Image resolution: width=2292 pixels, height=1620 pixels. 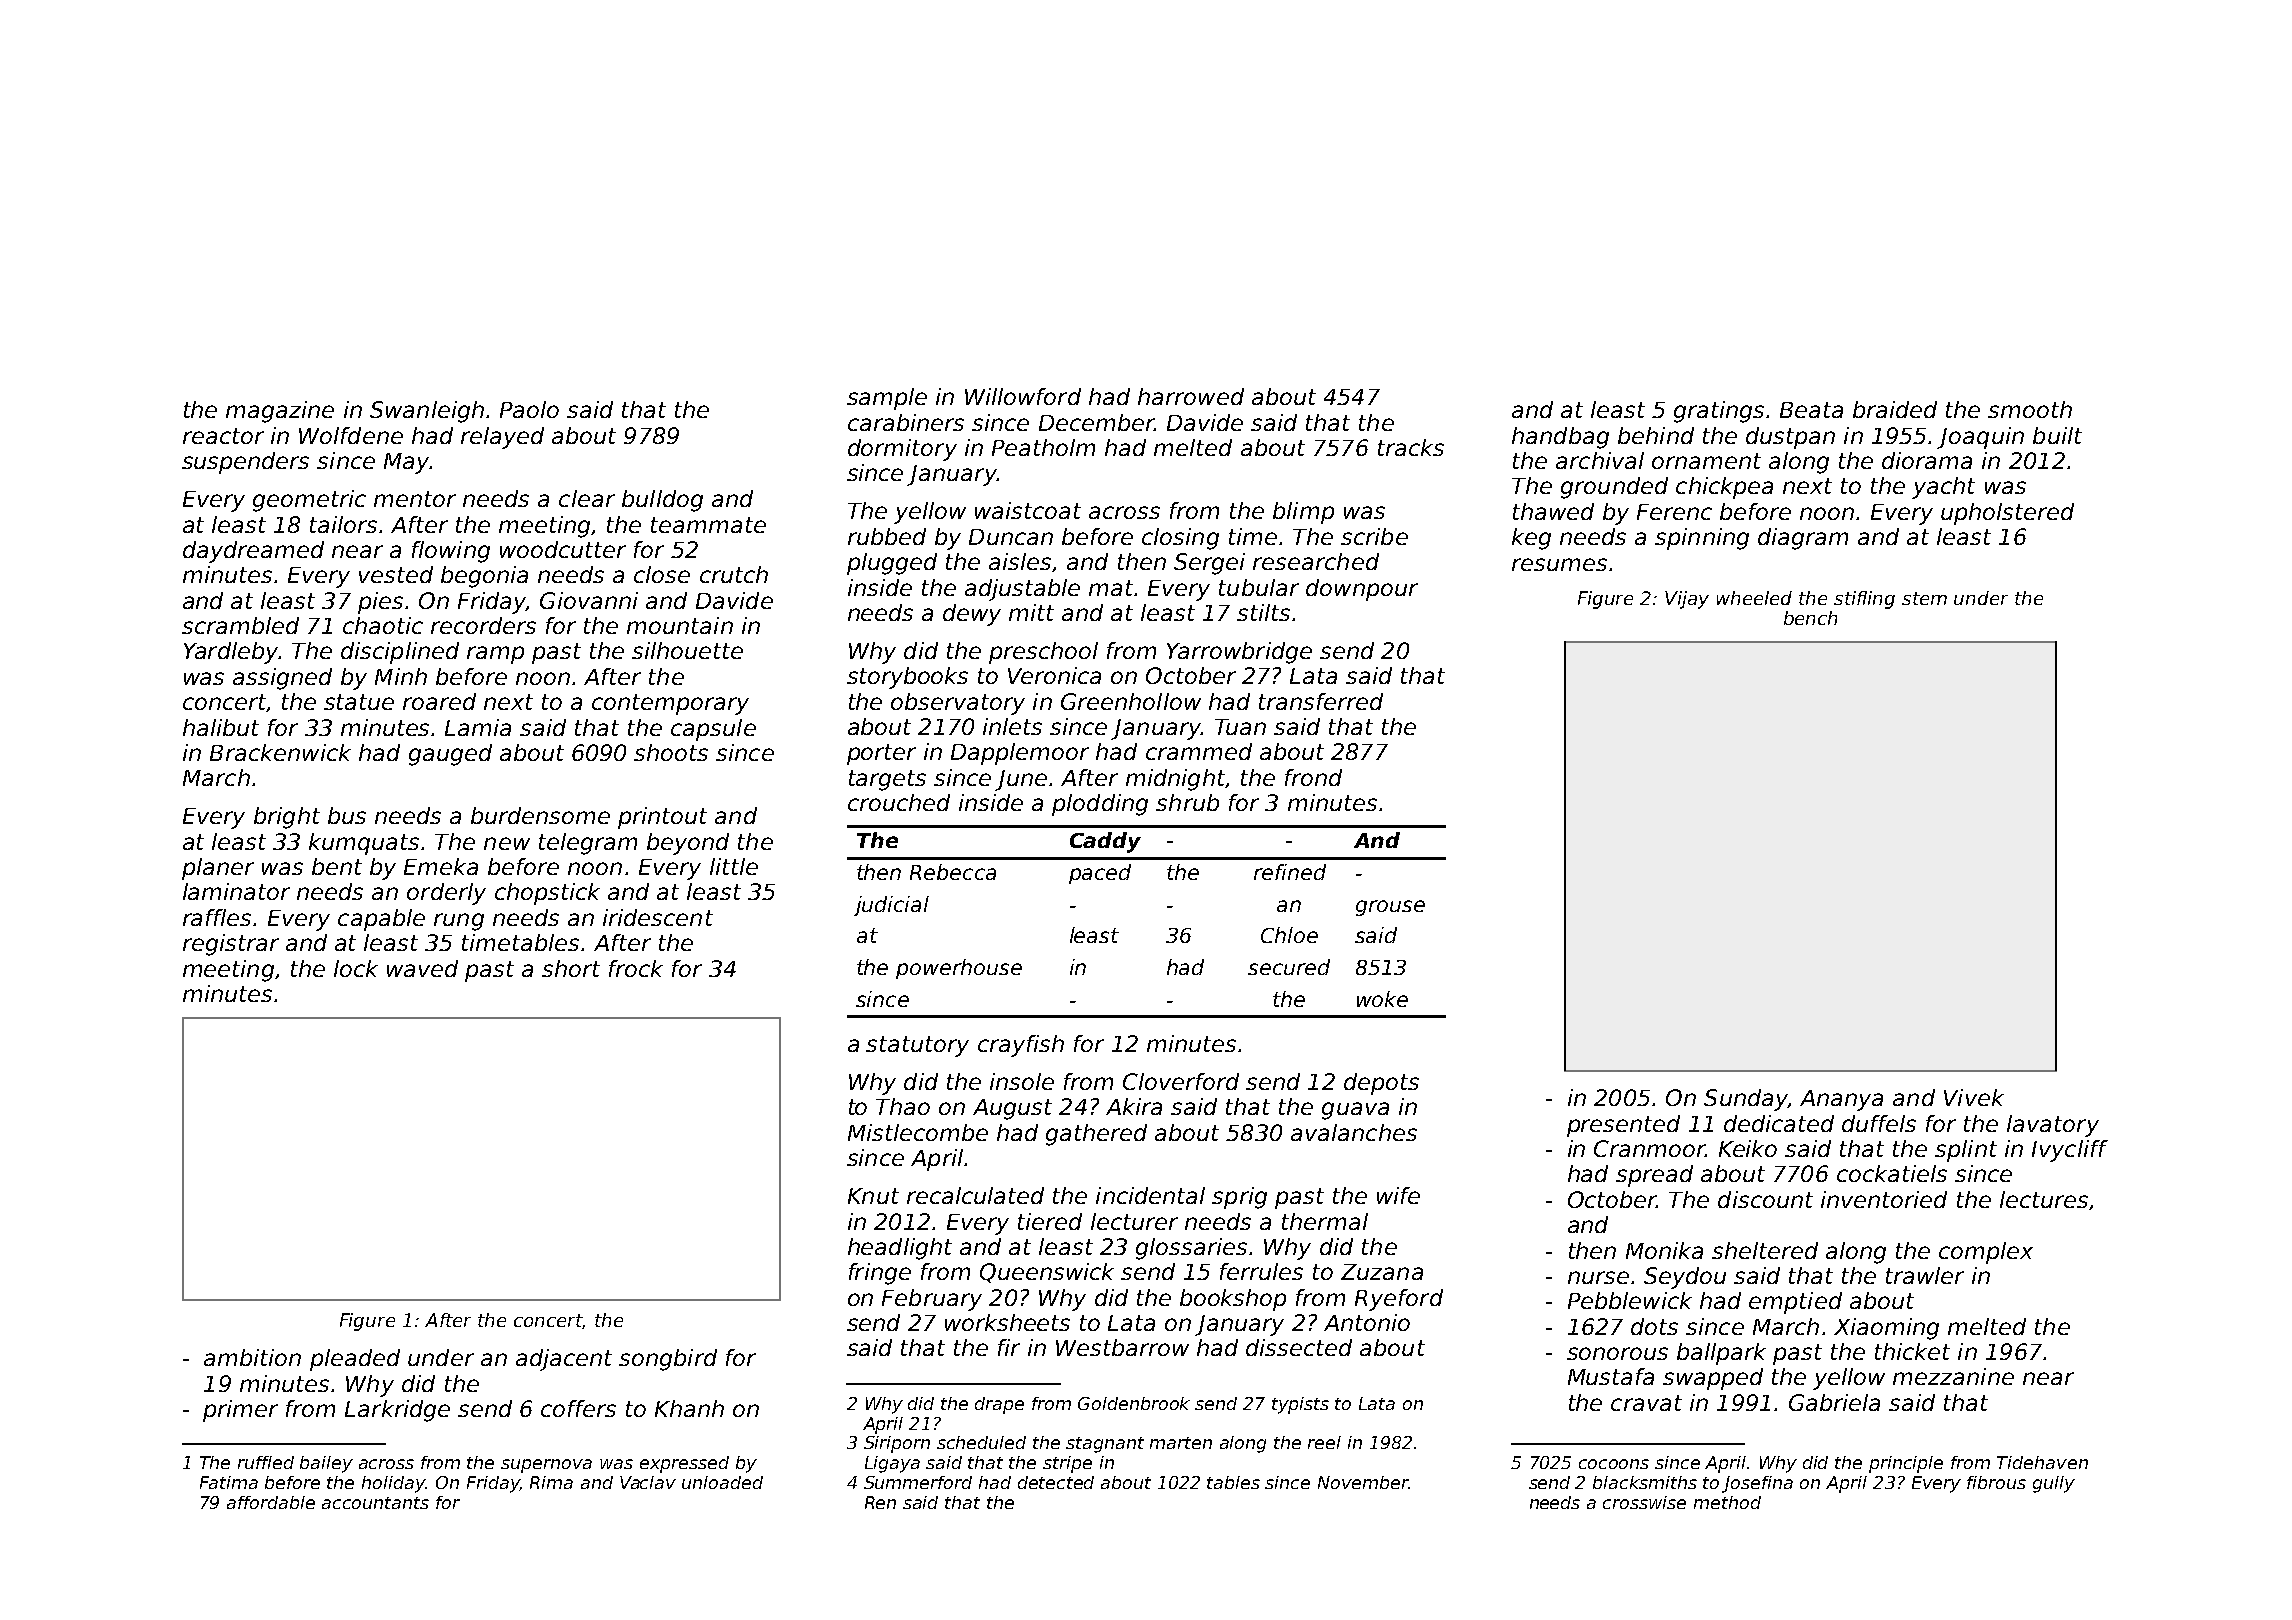 I want to click on carabiners, so click(x=906, y=422).
